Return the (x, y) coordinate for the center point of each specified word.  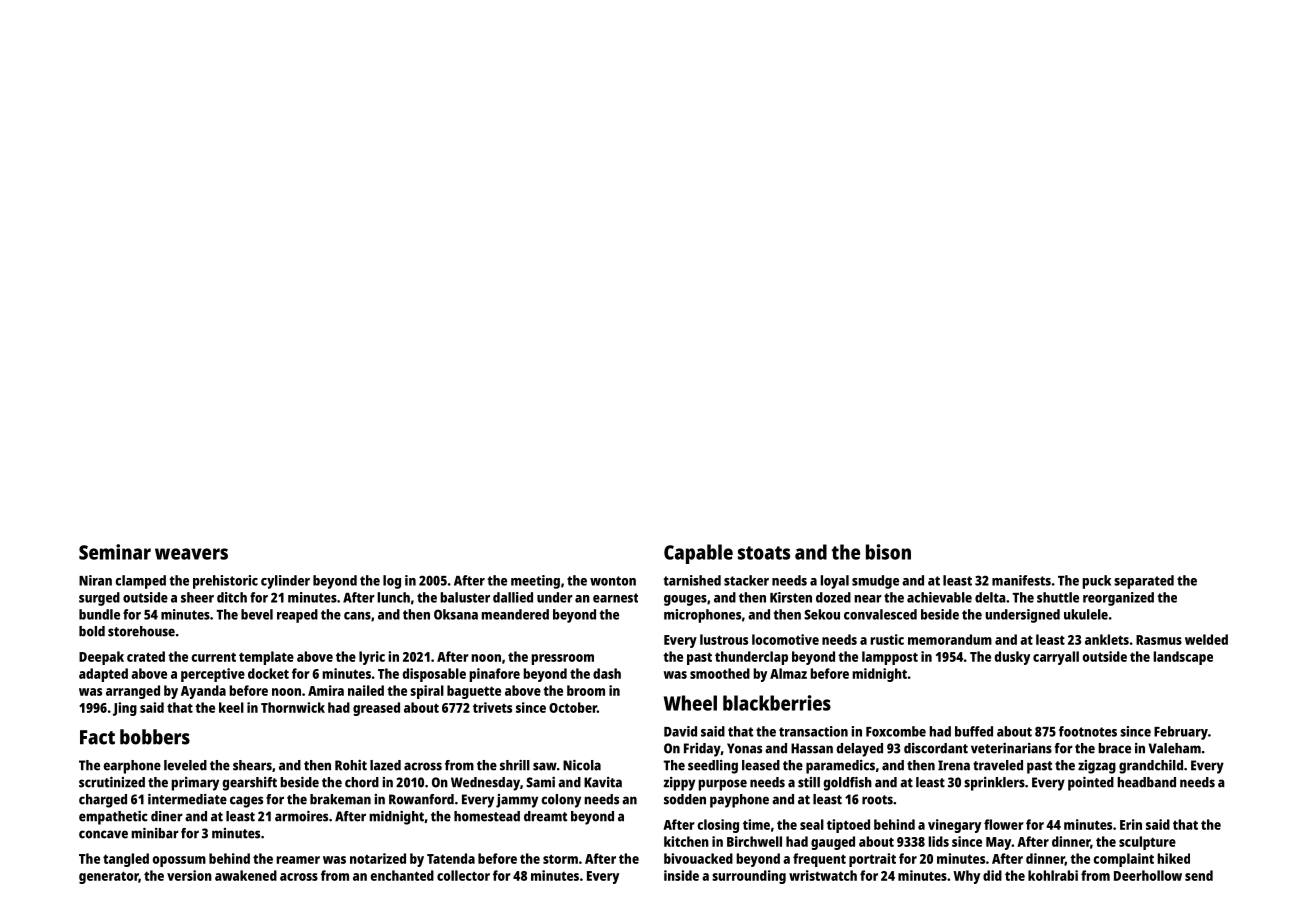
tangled (126, 860)
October (573, 707)
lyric (372, 658)
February (1181, 733)
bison (888, 552)
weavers (191, 554)
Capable (698, 554)
